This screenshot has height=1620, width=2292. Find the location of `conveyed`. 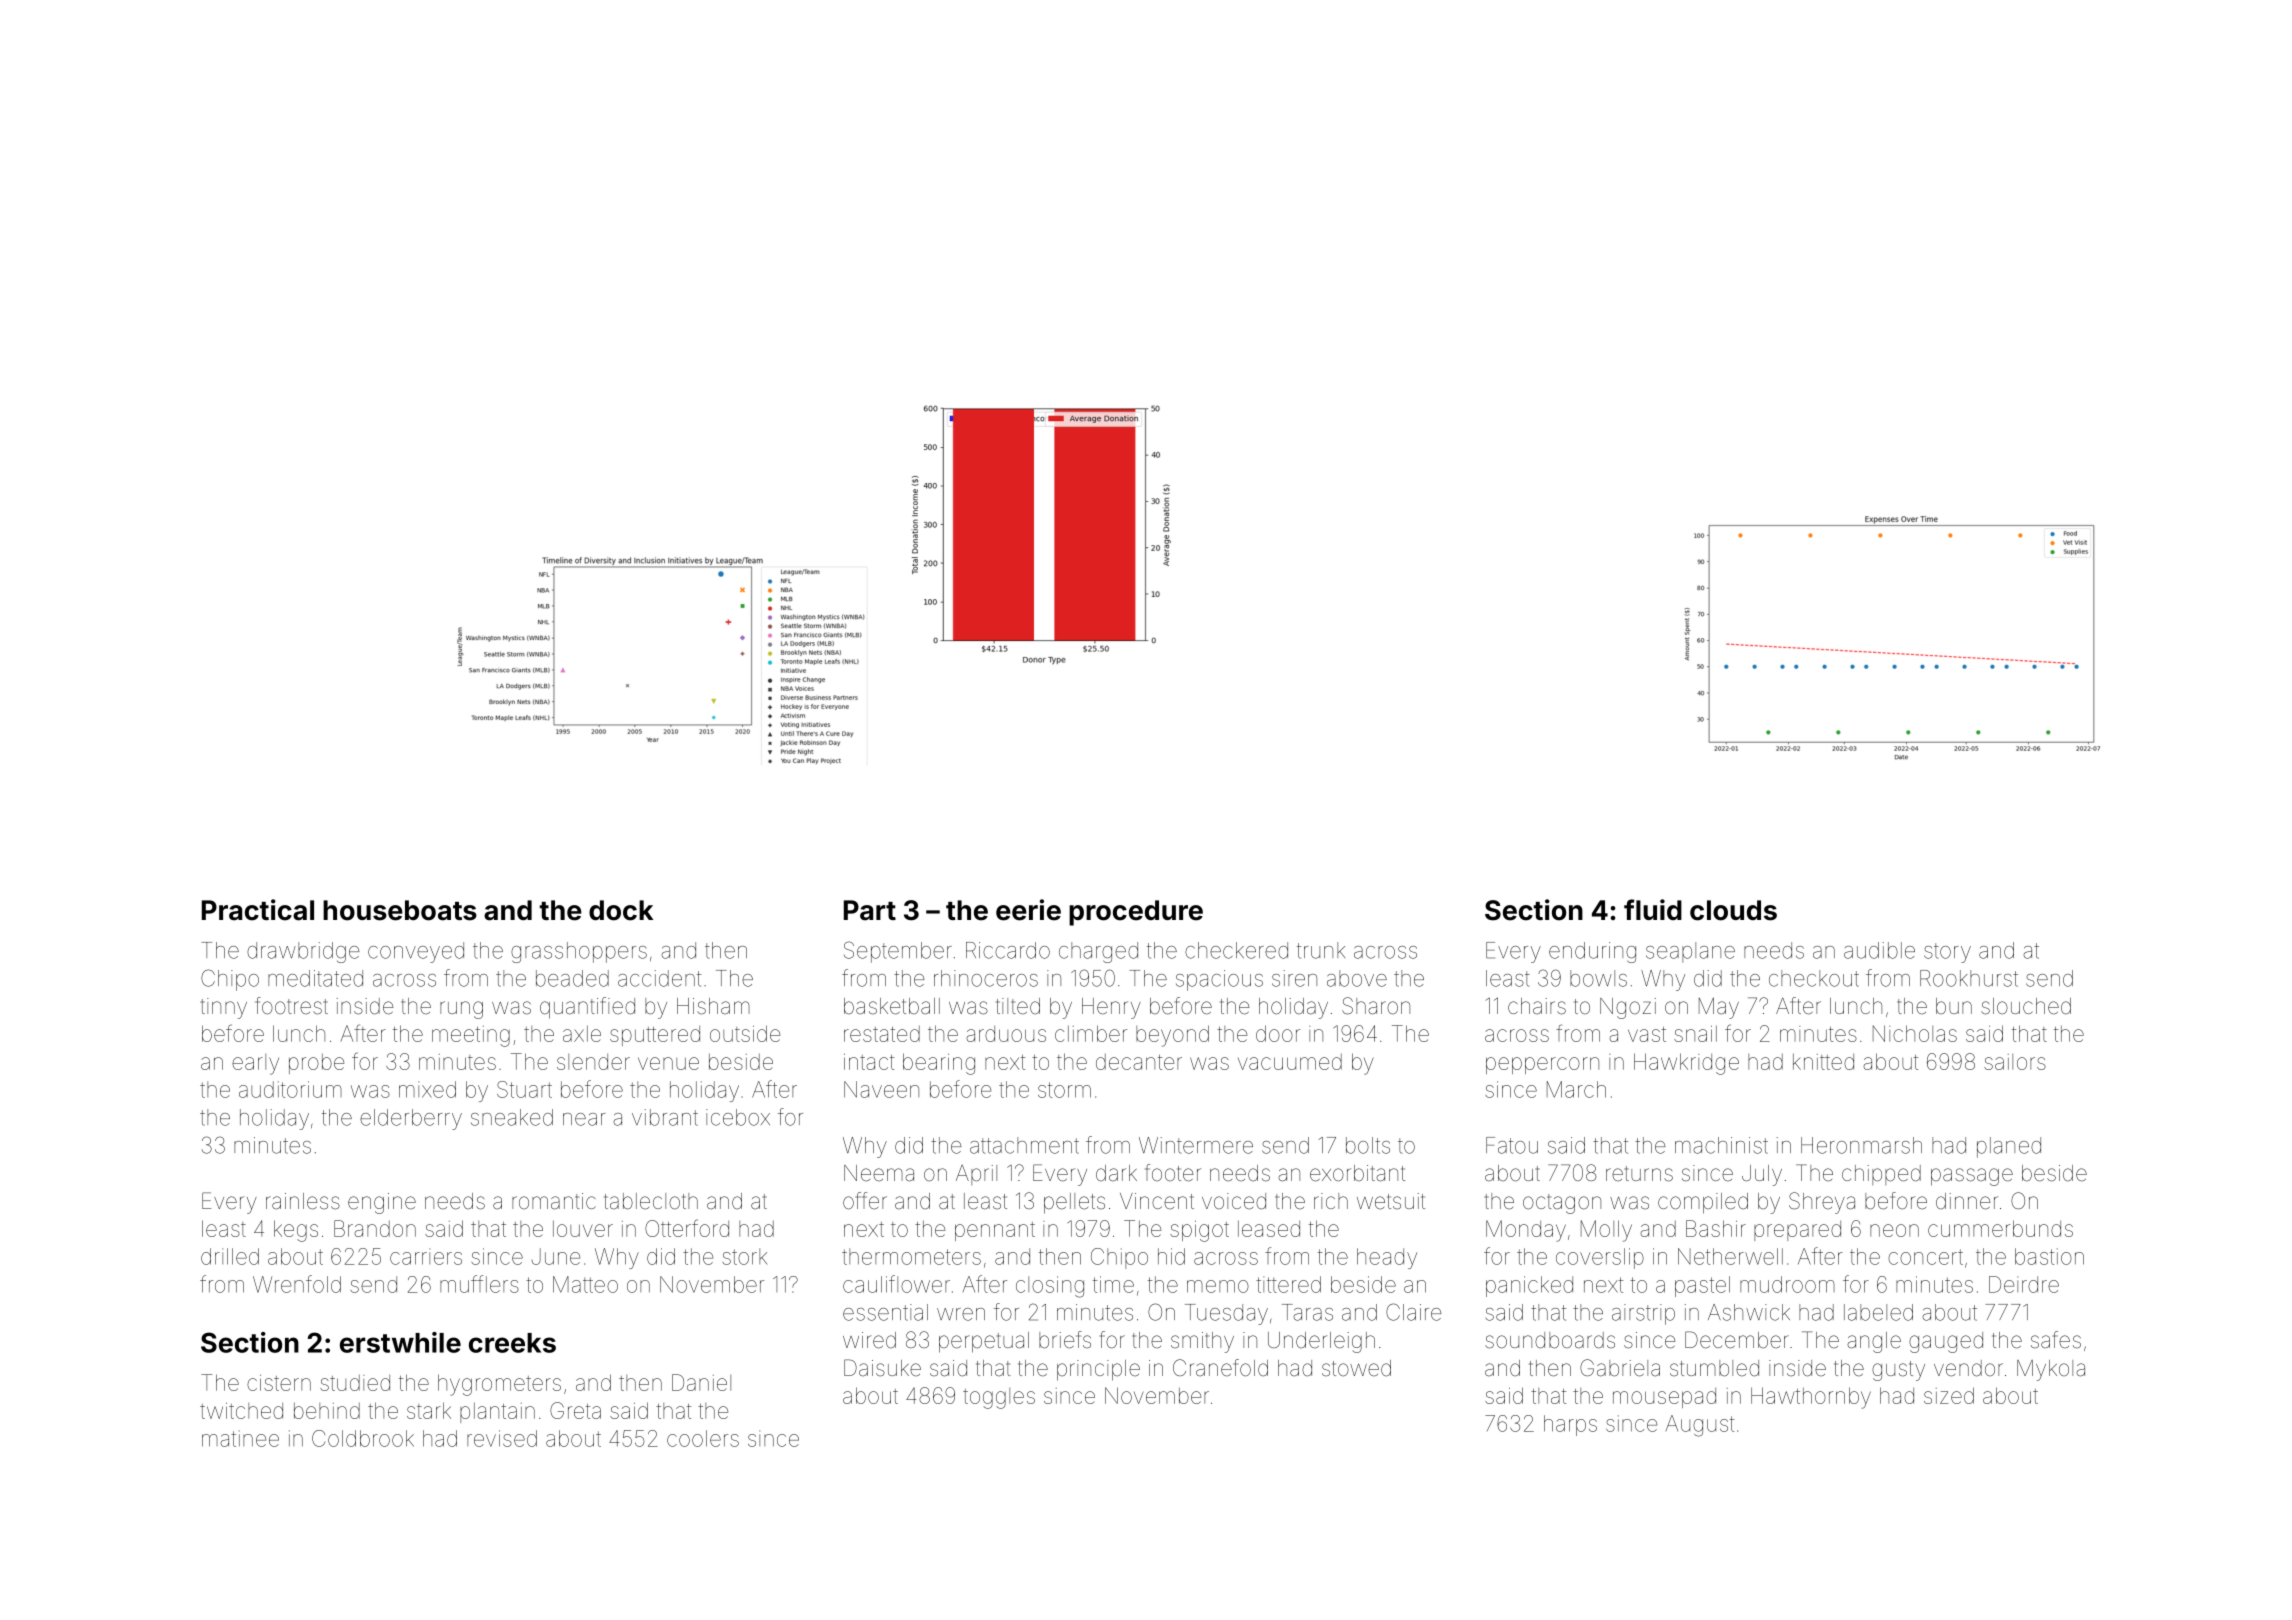

conveyed is located at coordinates (416, 952).
